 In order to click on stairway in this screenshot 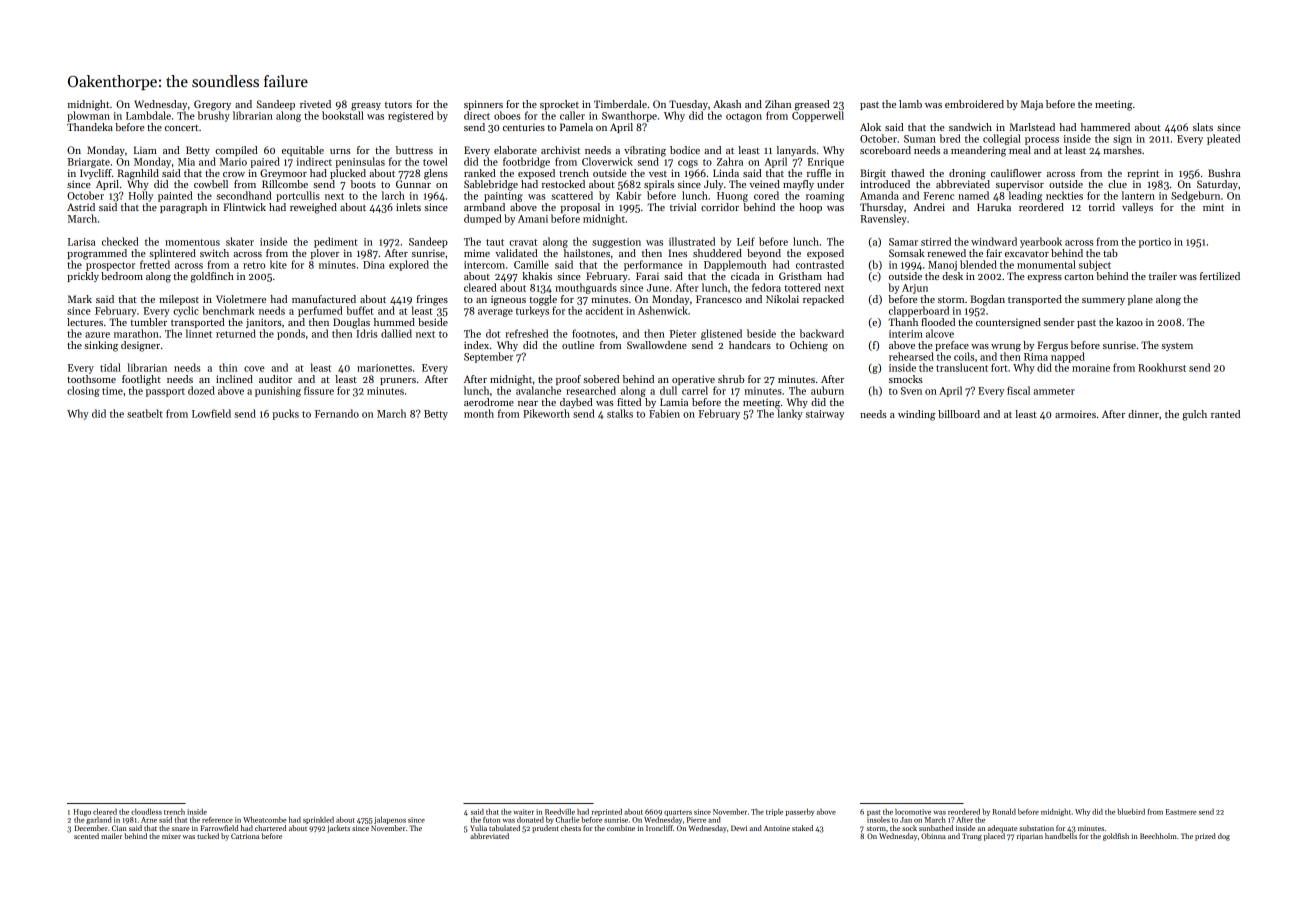, I will do `click(825, 415)`.
